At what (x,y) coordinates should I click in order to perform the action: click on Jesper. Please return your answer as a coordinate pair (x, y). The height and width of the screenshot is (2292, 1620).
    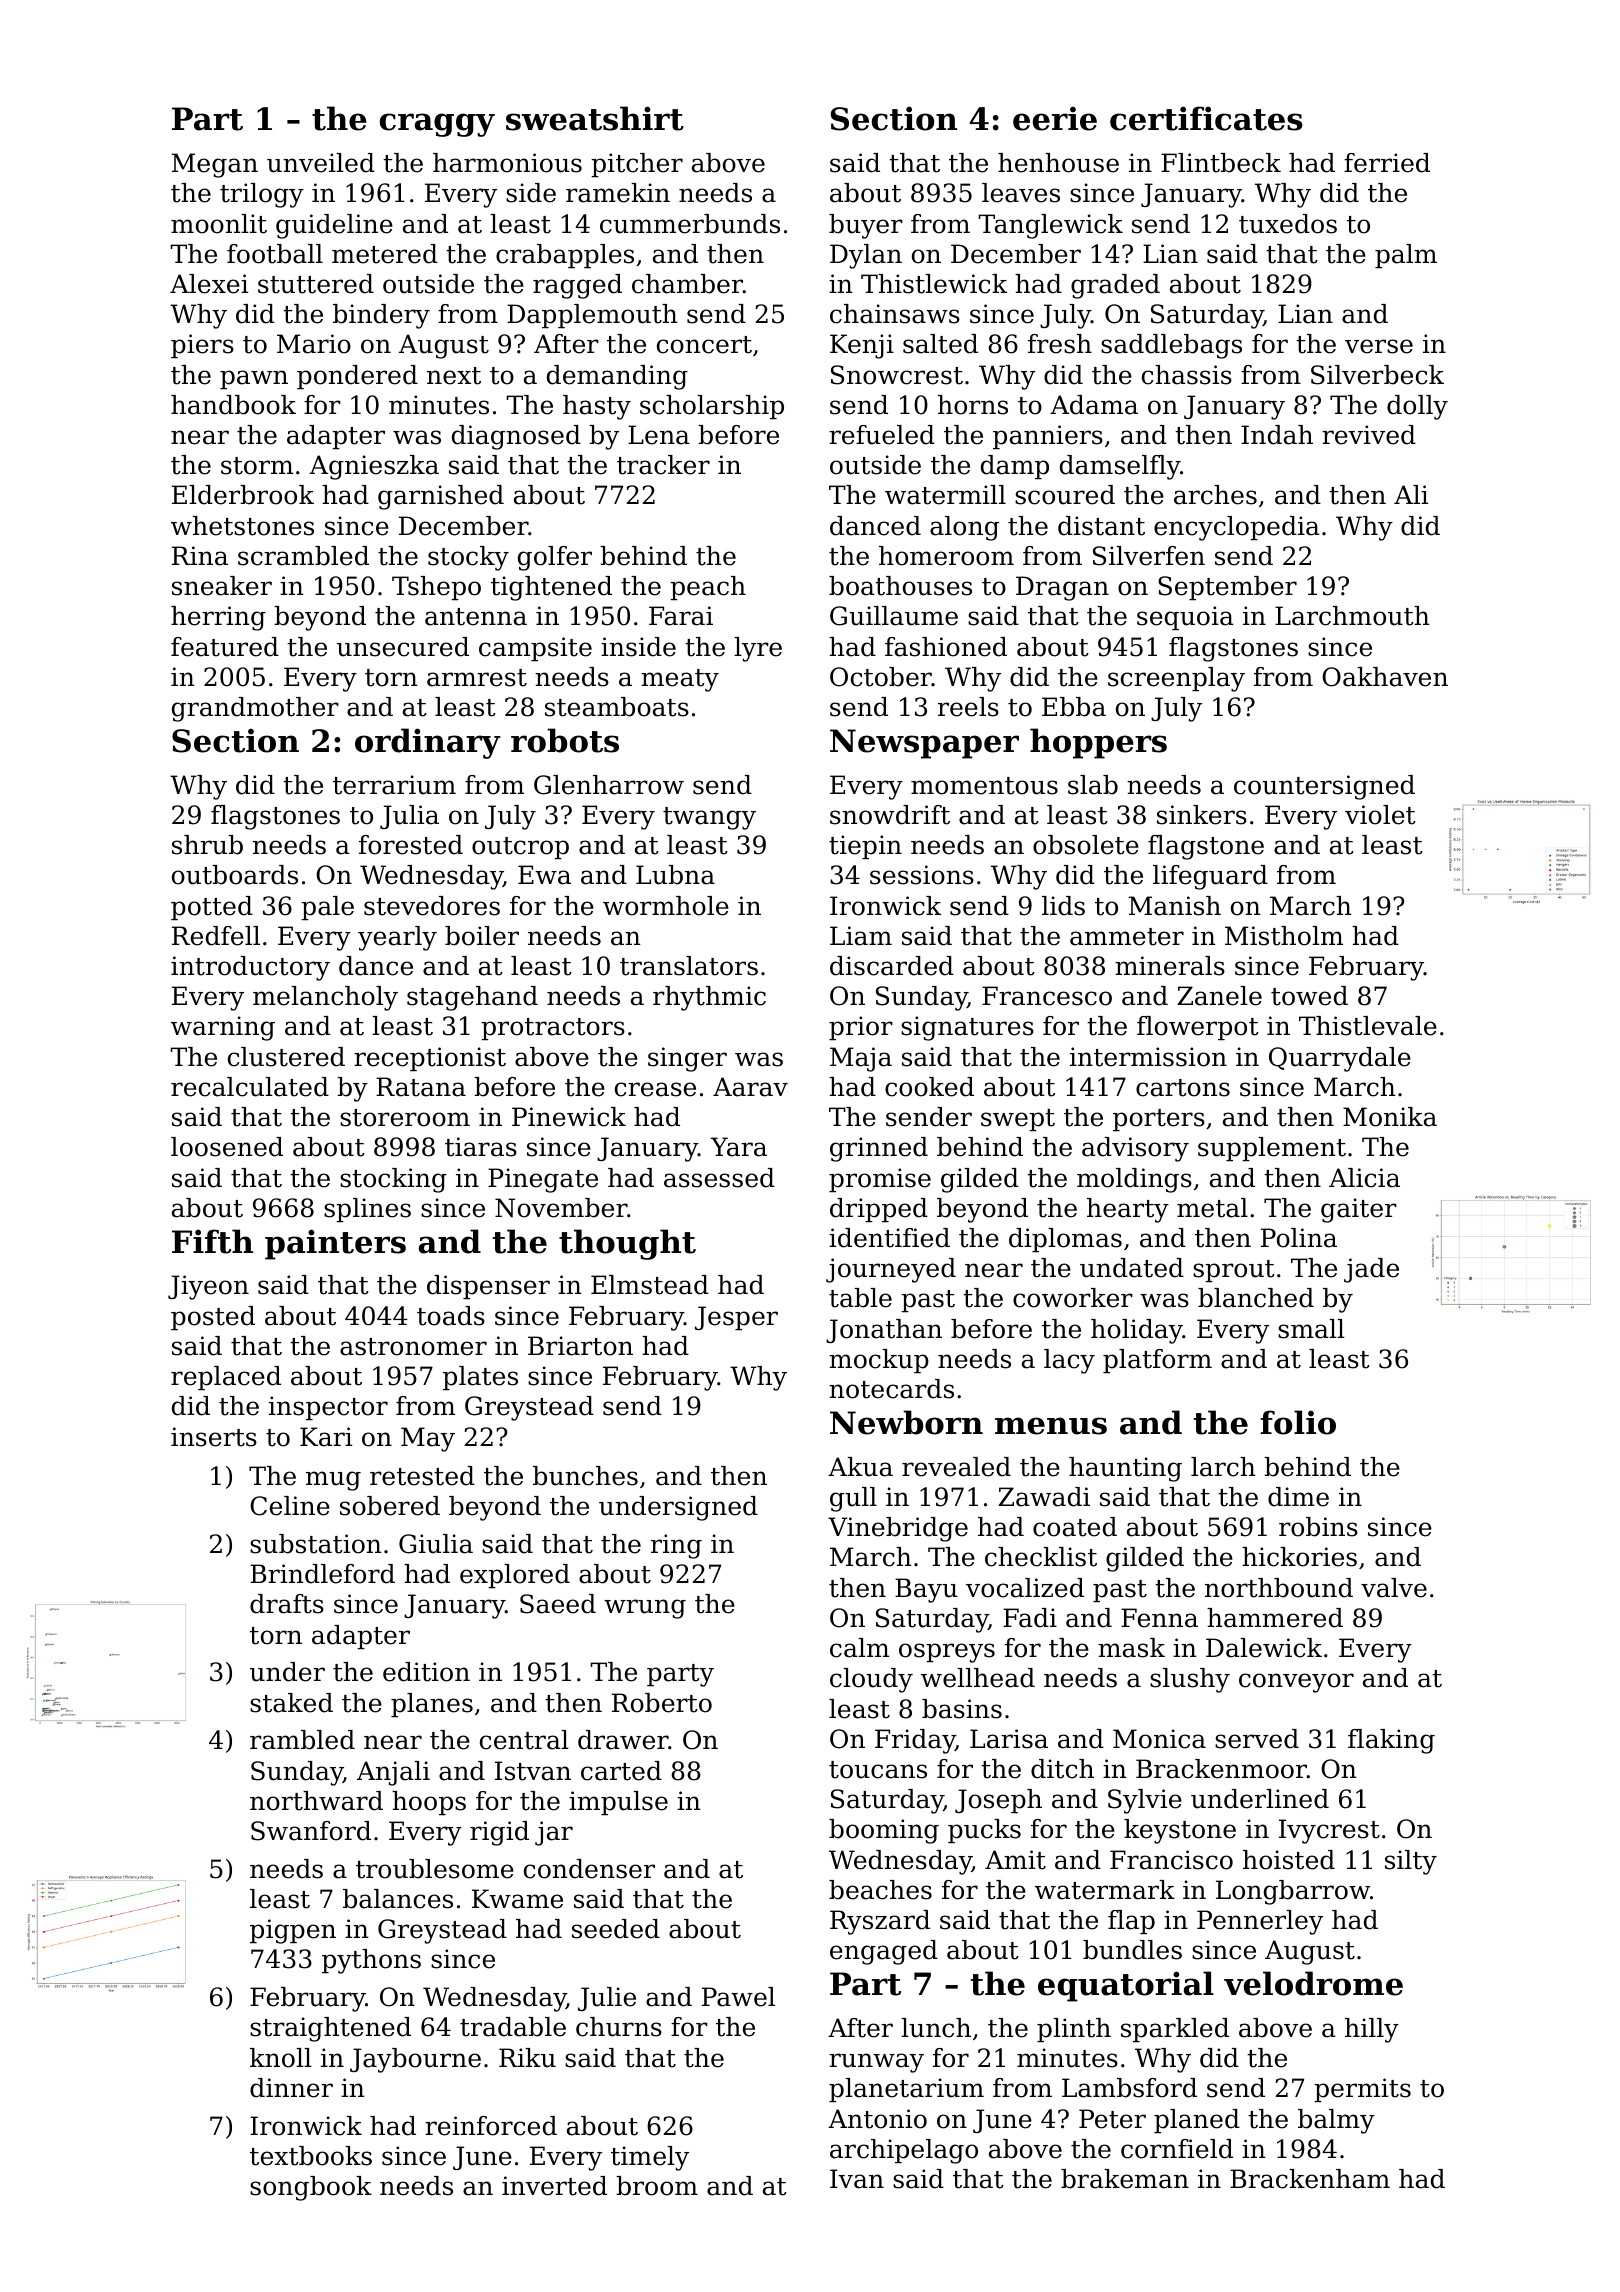
    Looking at the image, I should click on (736, 1318).
